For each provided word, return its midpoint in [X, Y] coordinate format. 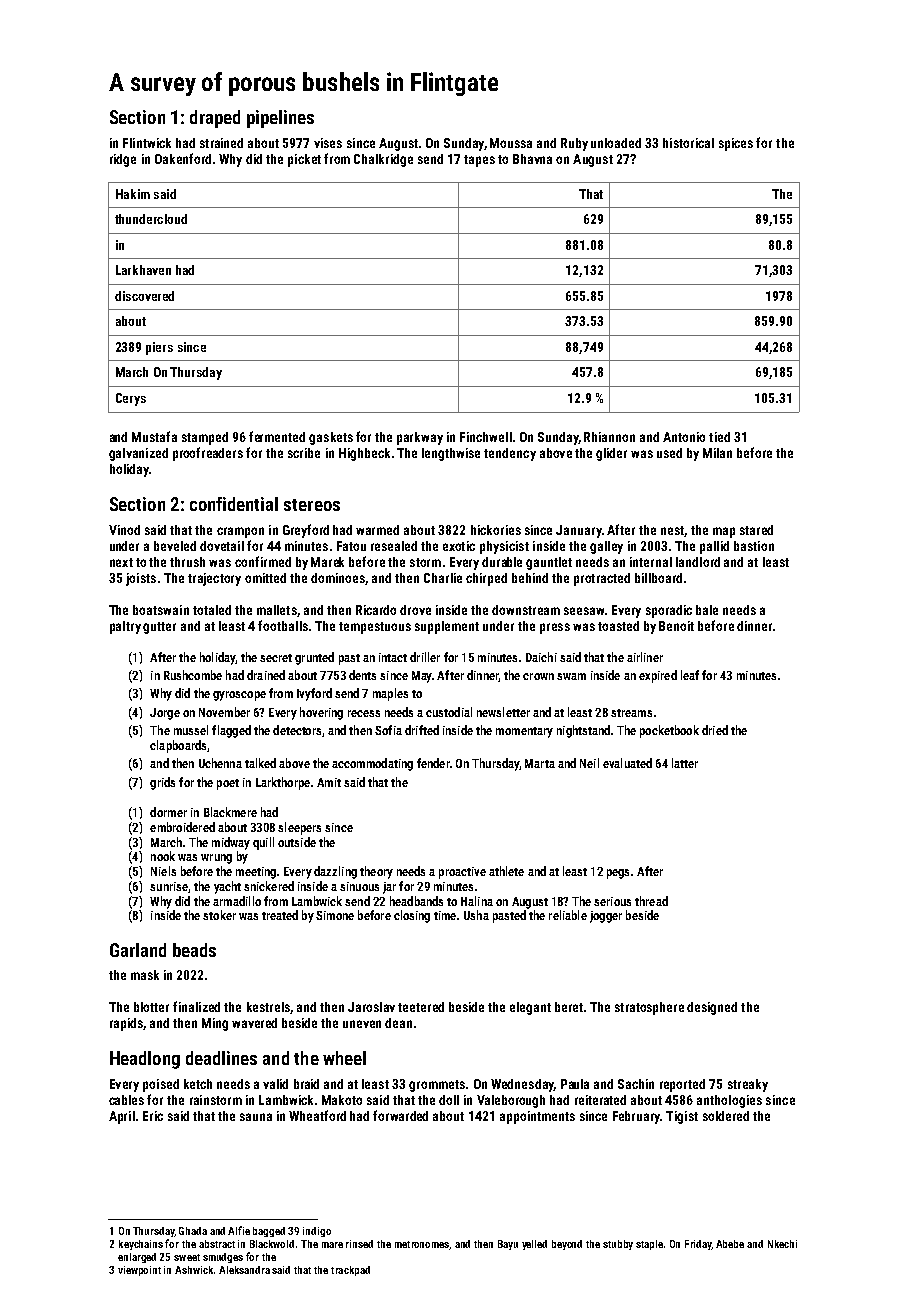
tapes [479, 161]
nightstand [583, 731]
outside [297, 842]
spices [736, 144]
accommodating [372, 764]
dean [398, 1023]
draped [215, 119]
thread [651, 901]
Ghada [193, 1231]
